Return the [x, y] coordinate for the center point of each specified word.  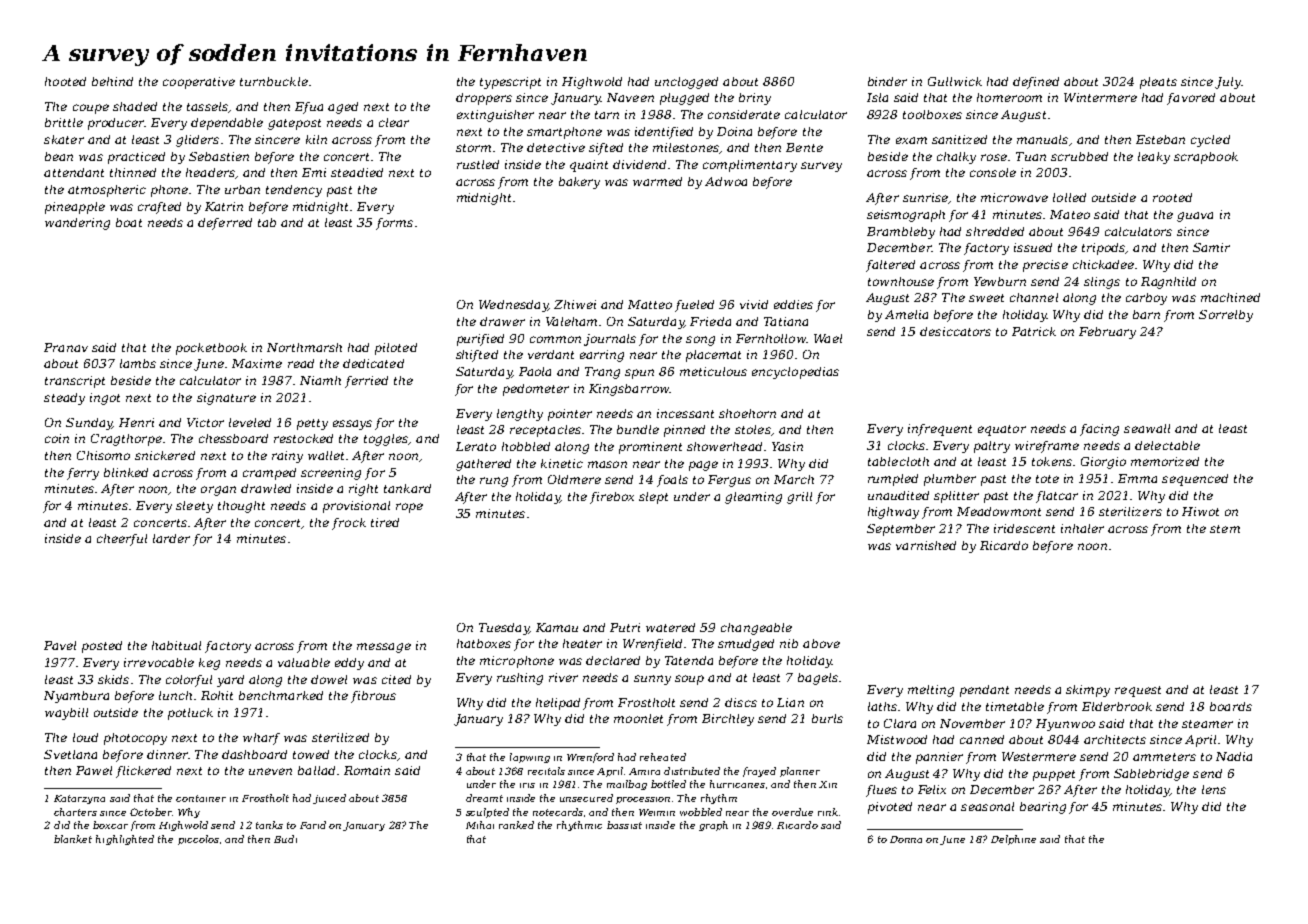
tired [385, 522]
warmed [657, 181]
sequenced [1195, 480]
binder [887, 81]
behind [112, 81]
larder [171, 538]
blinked [126, 472]
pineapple [75, 208]
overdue [792, 812]
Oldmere [574, 479]
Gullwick [955, 81]
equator [1002, 430]
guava [1195, 217]
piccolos [198, 840]
